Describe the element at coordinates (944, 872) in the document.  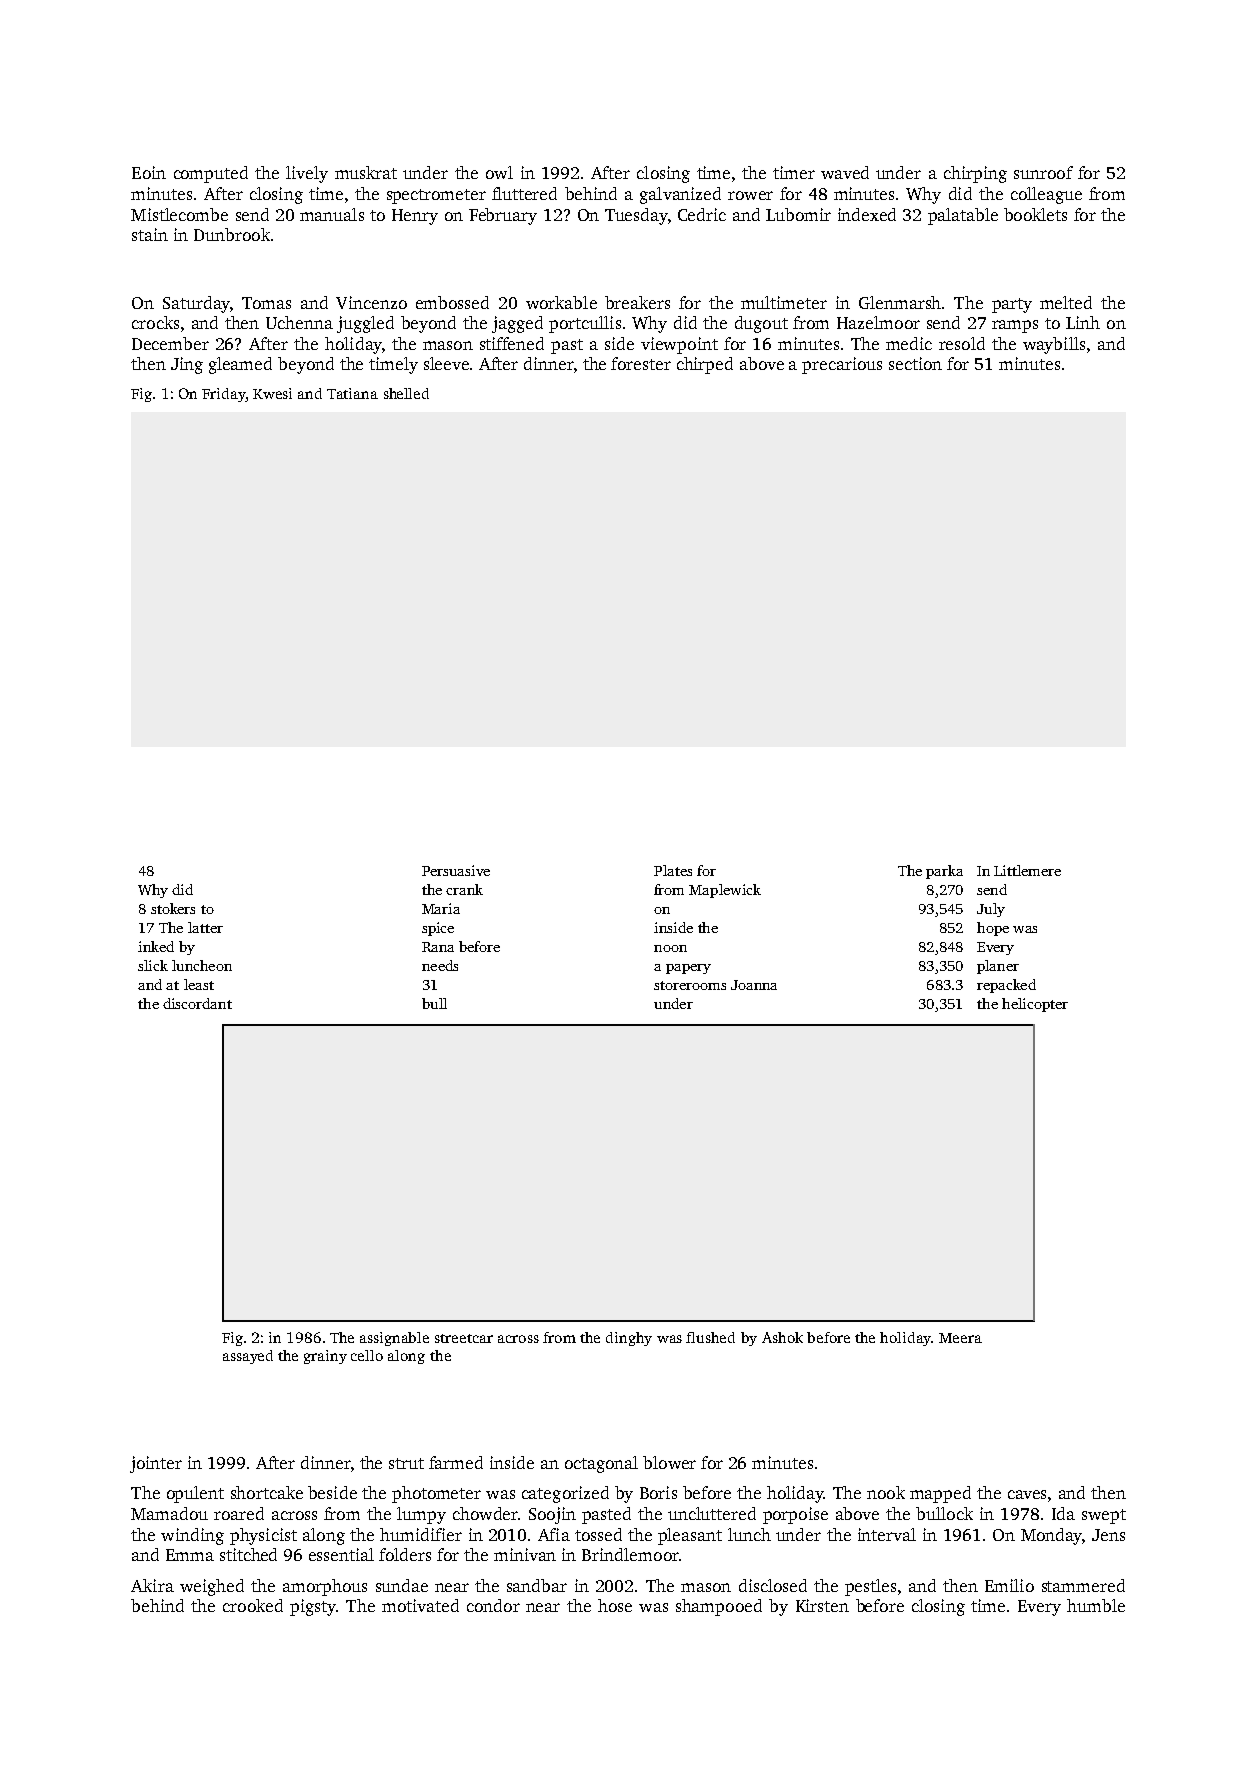
I see `parka` at that location.
